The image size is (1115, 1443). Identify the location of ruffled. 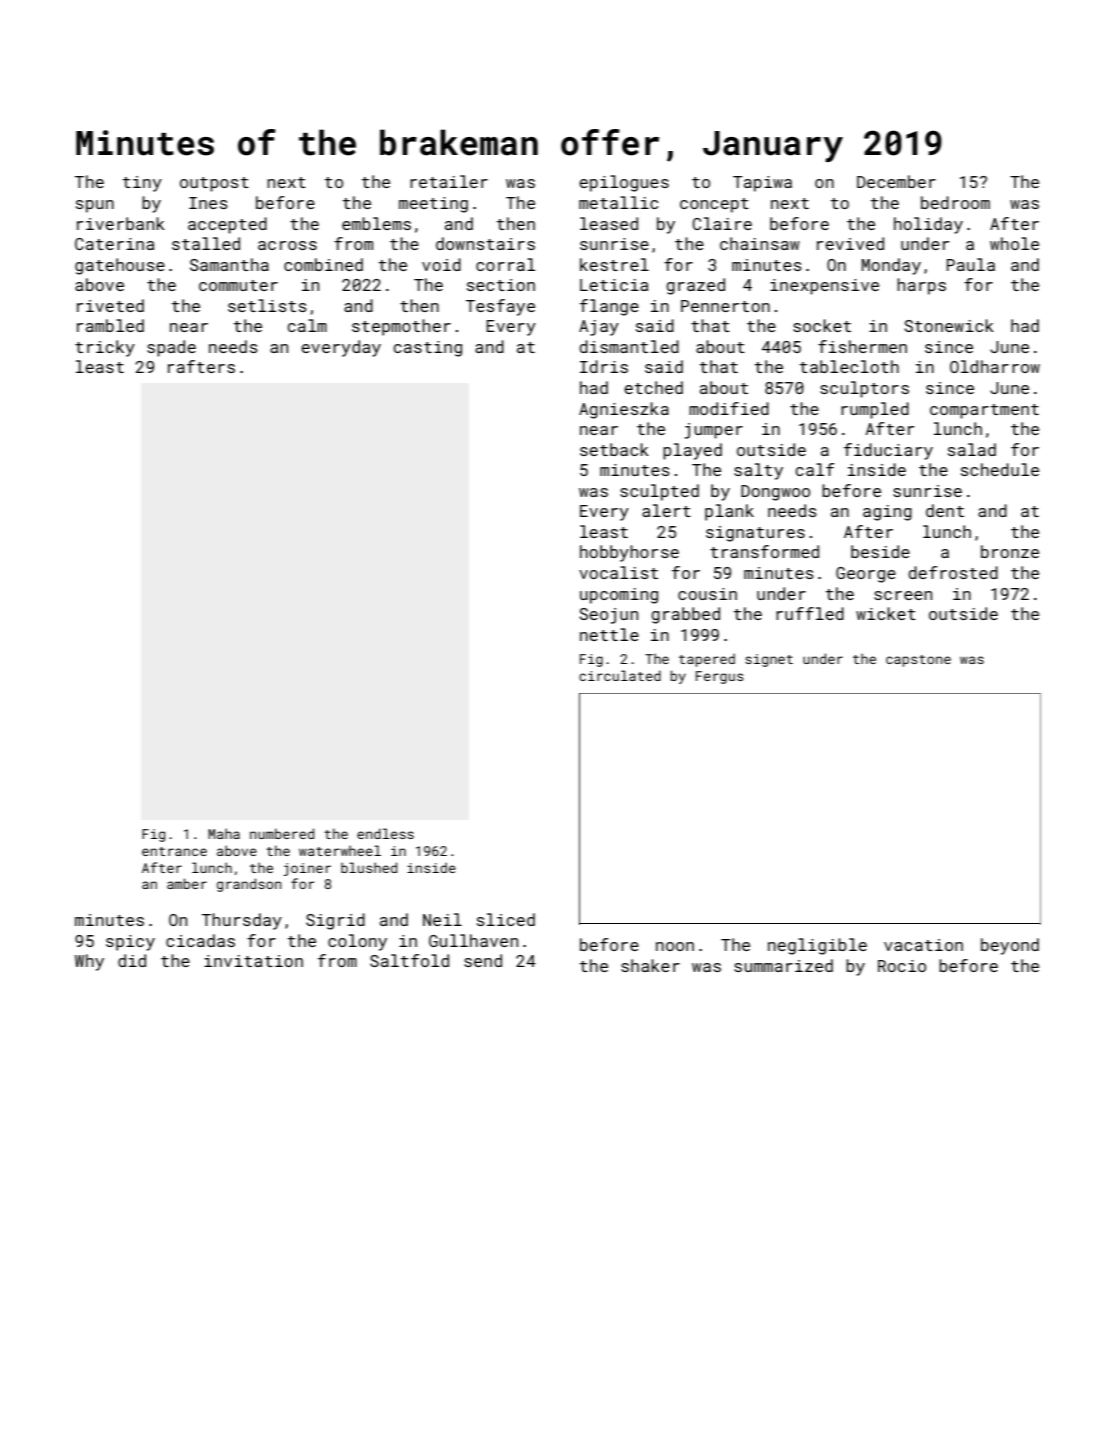
(810, 613).
